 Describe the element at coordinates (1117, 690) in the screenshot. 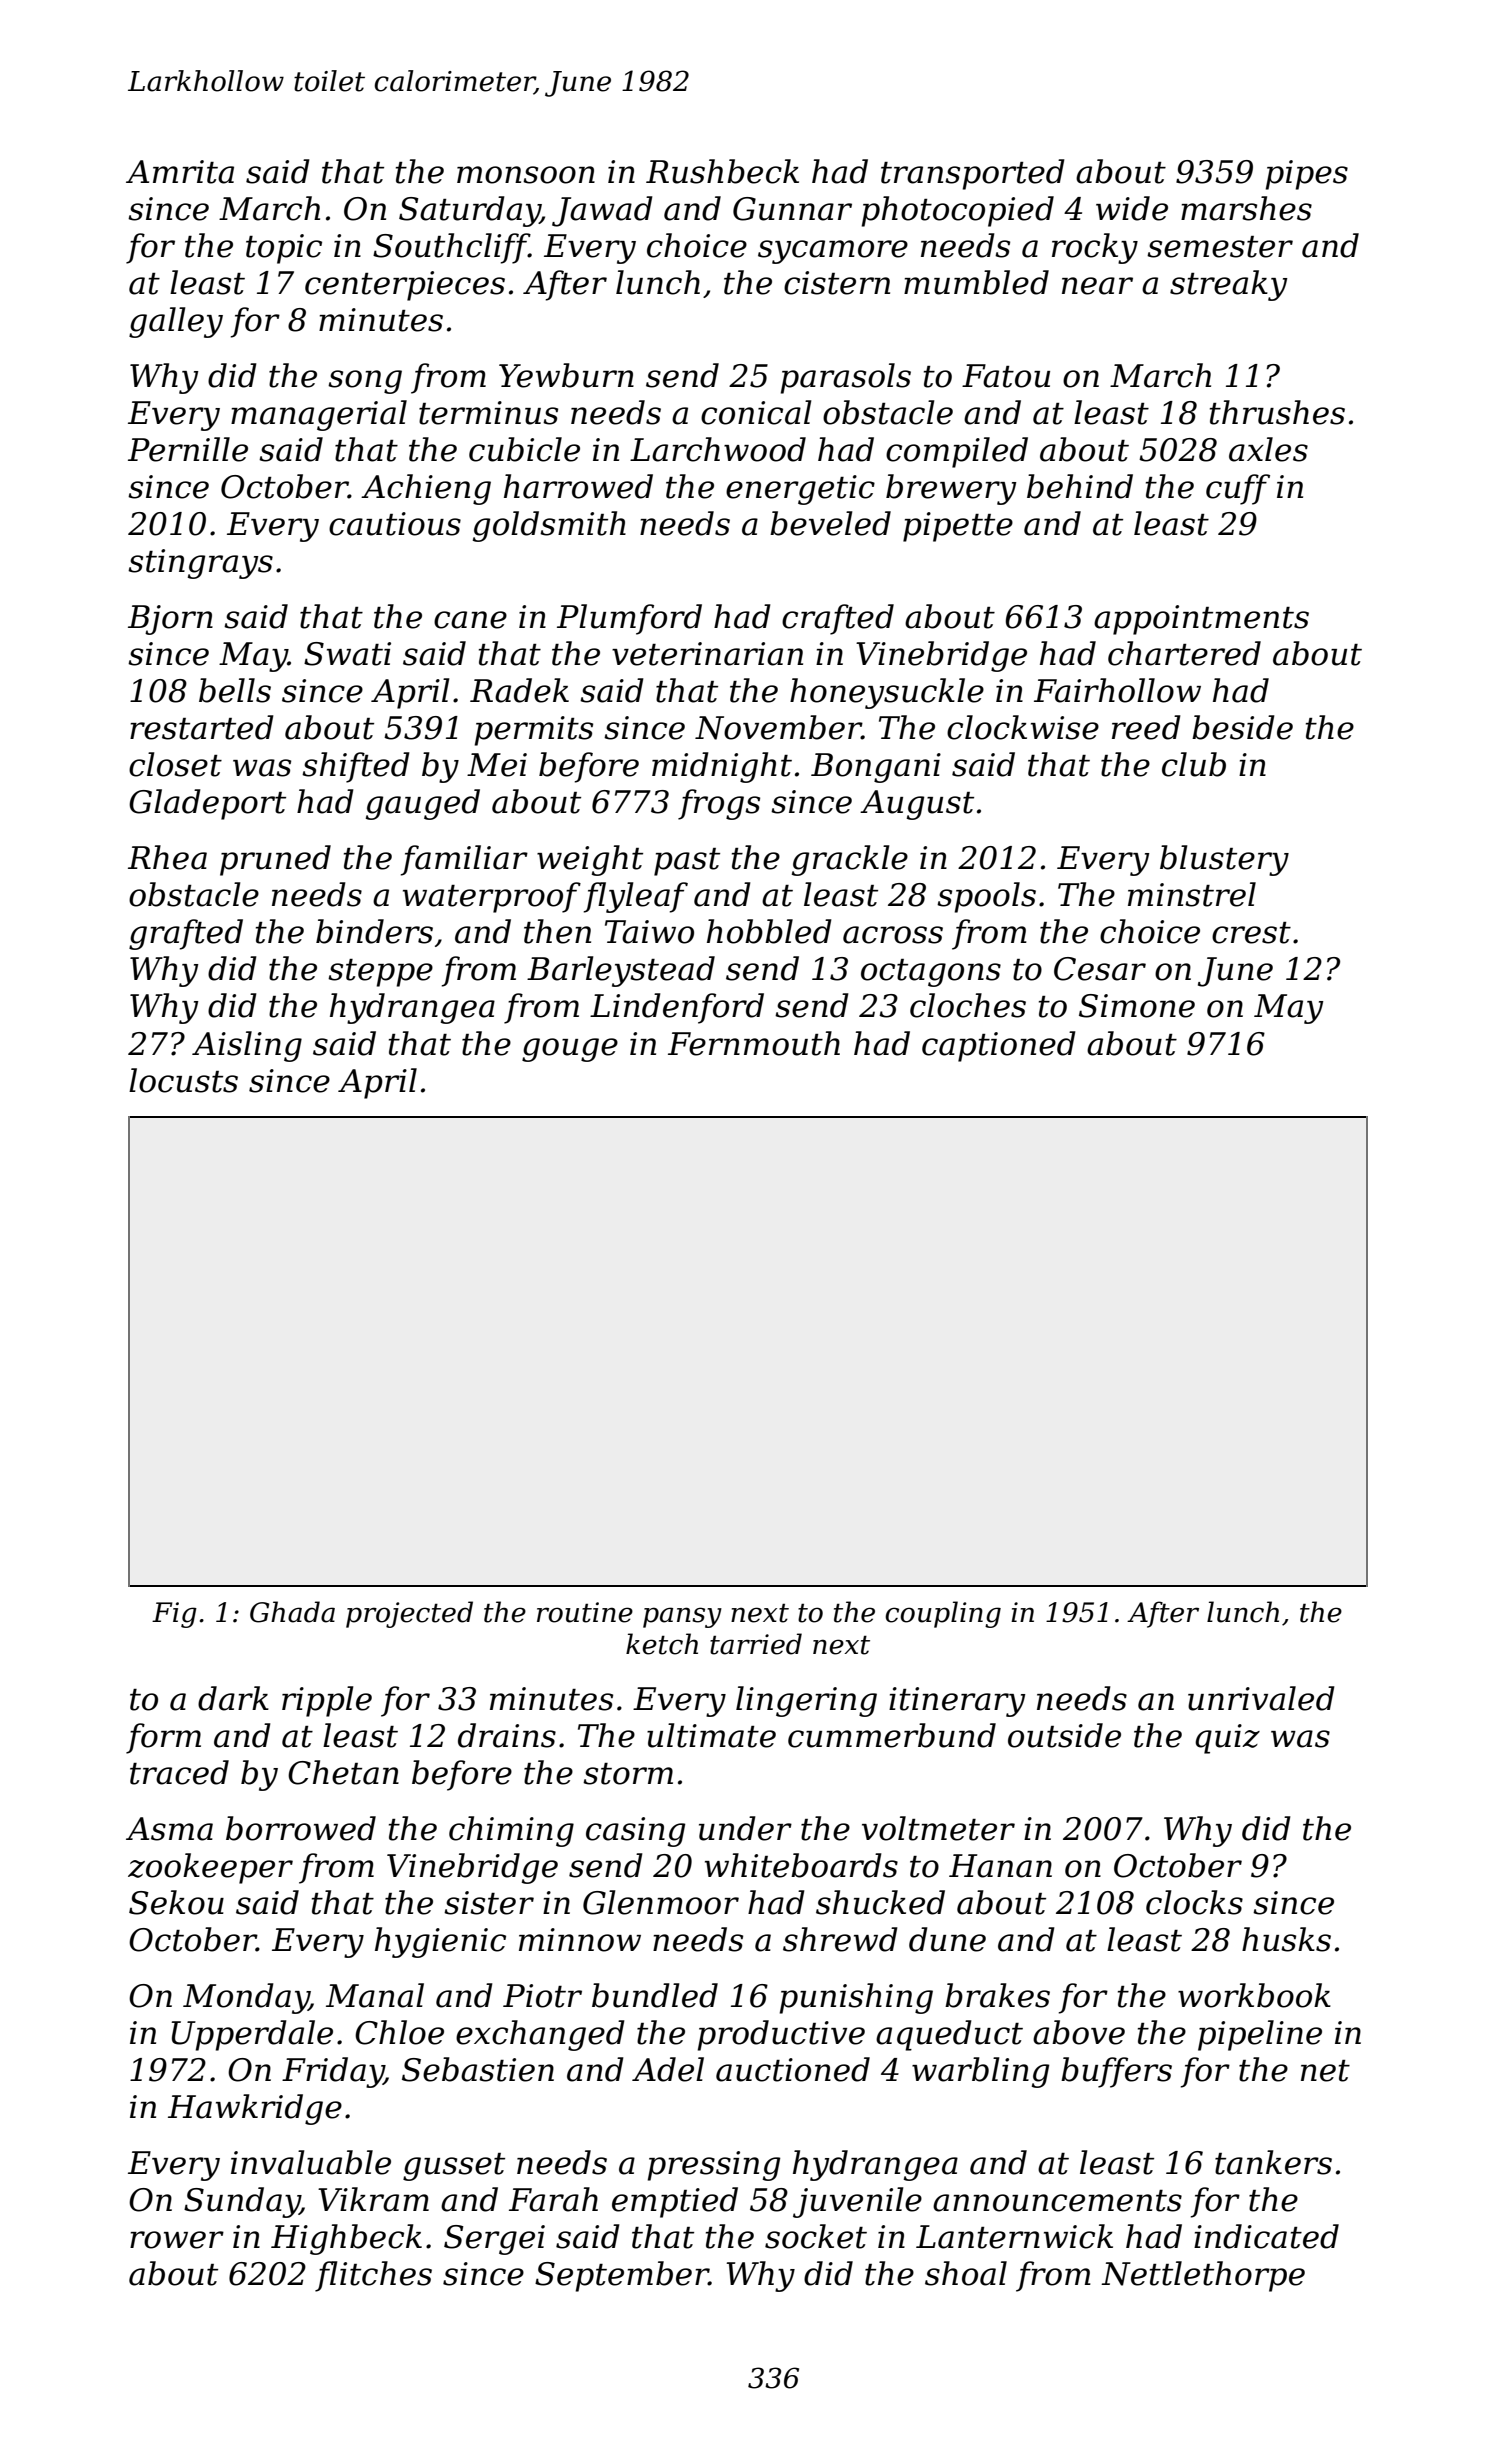

I see `Fairhollow` at that location.
